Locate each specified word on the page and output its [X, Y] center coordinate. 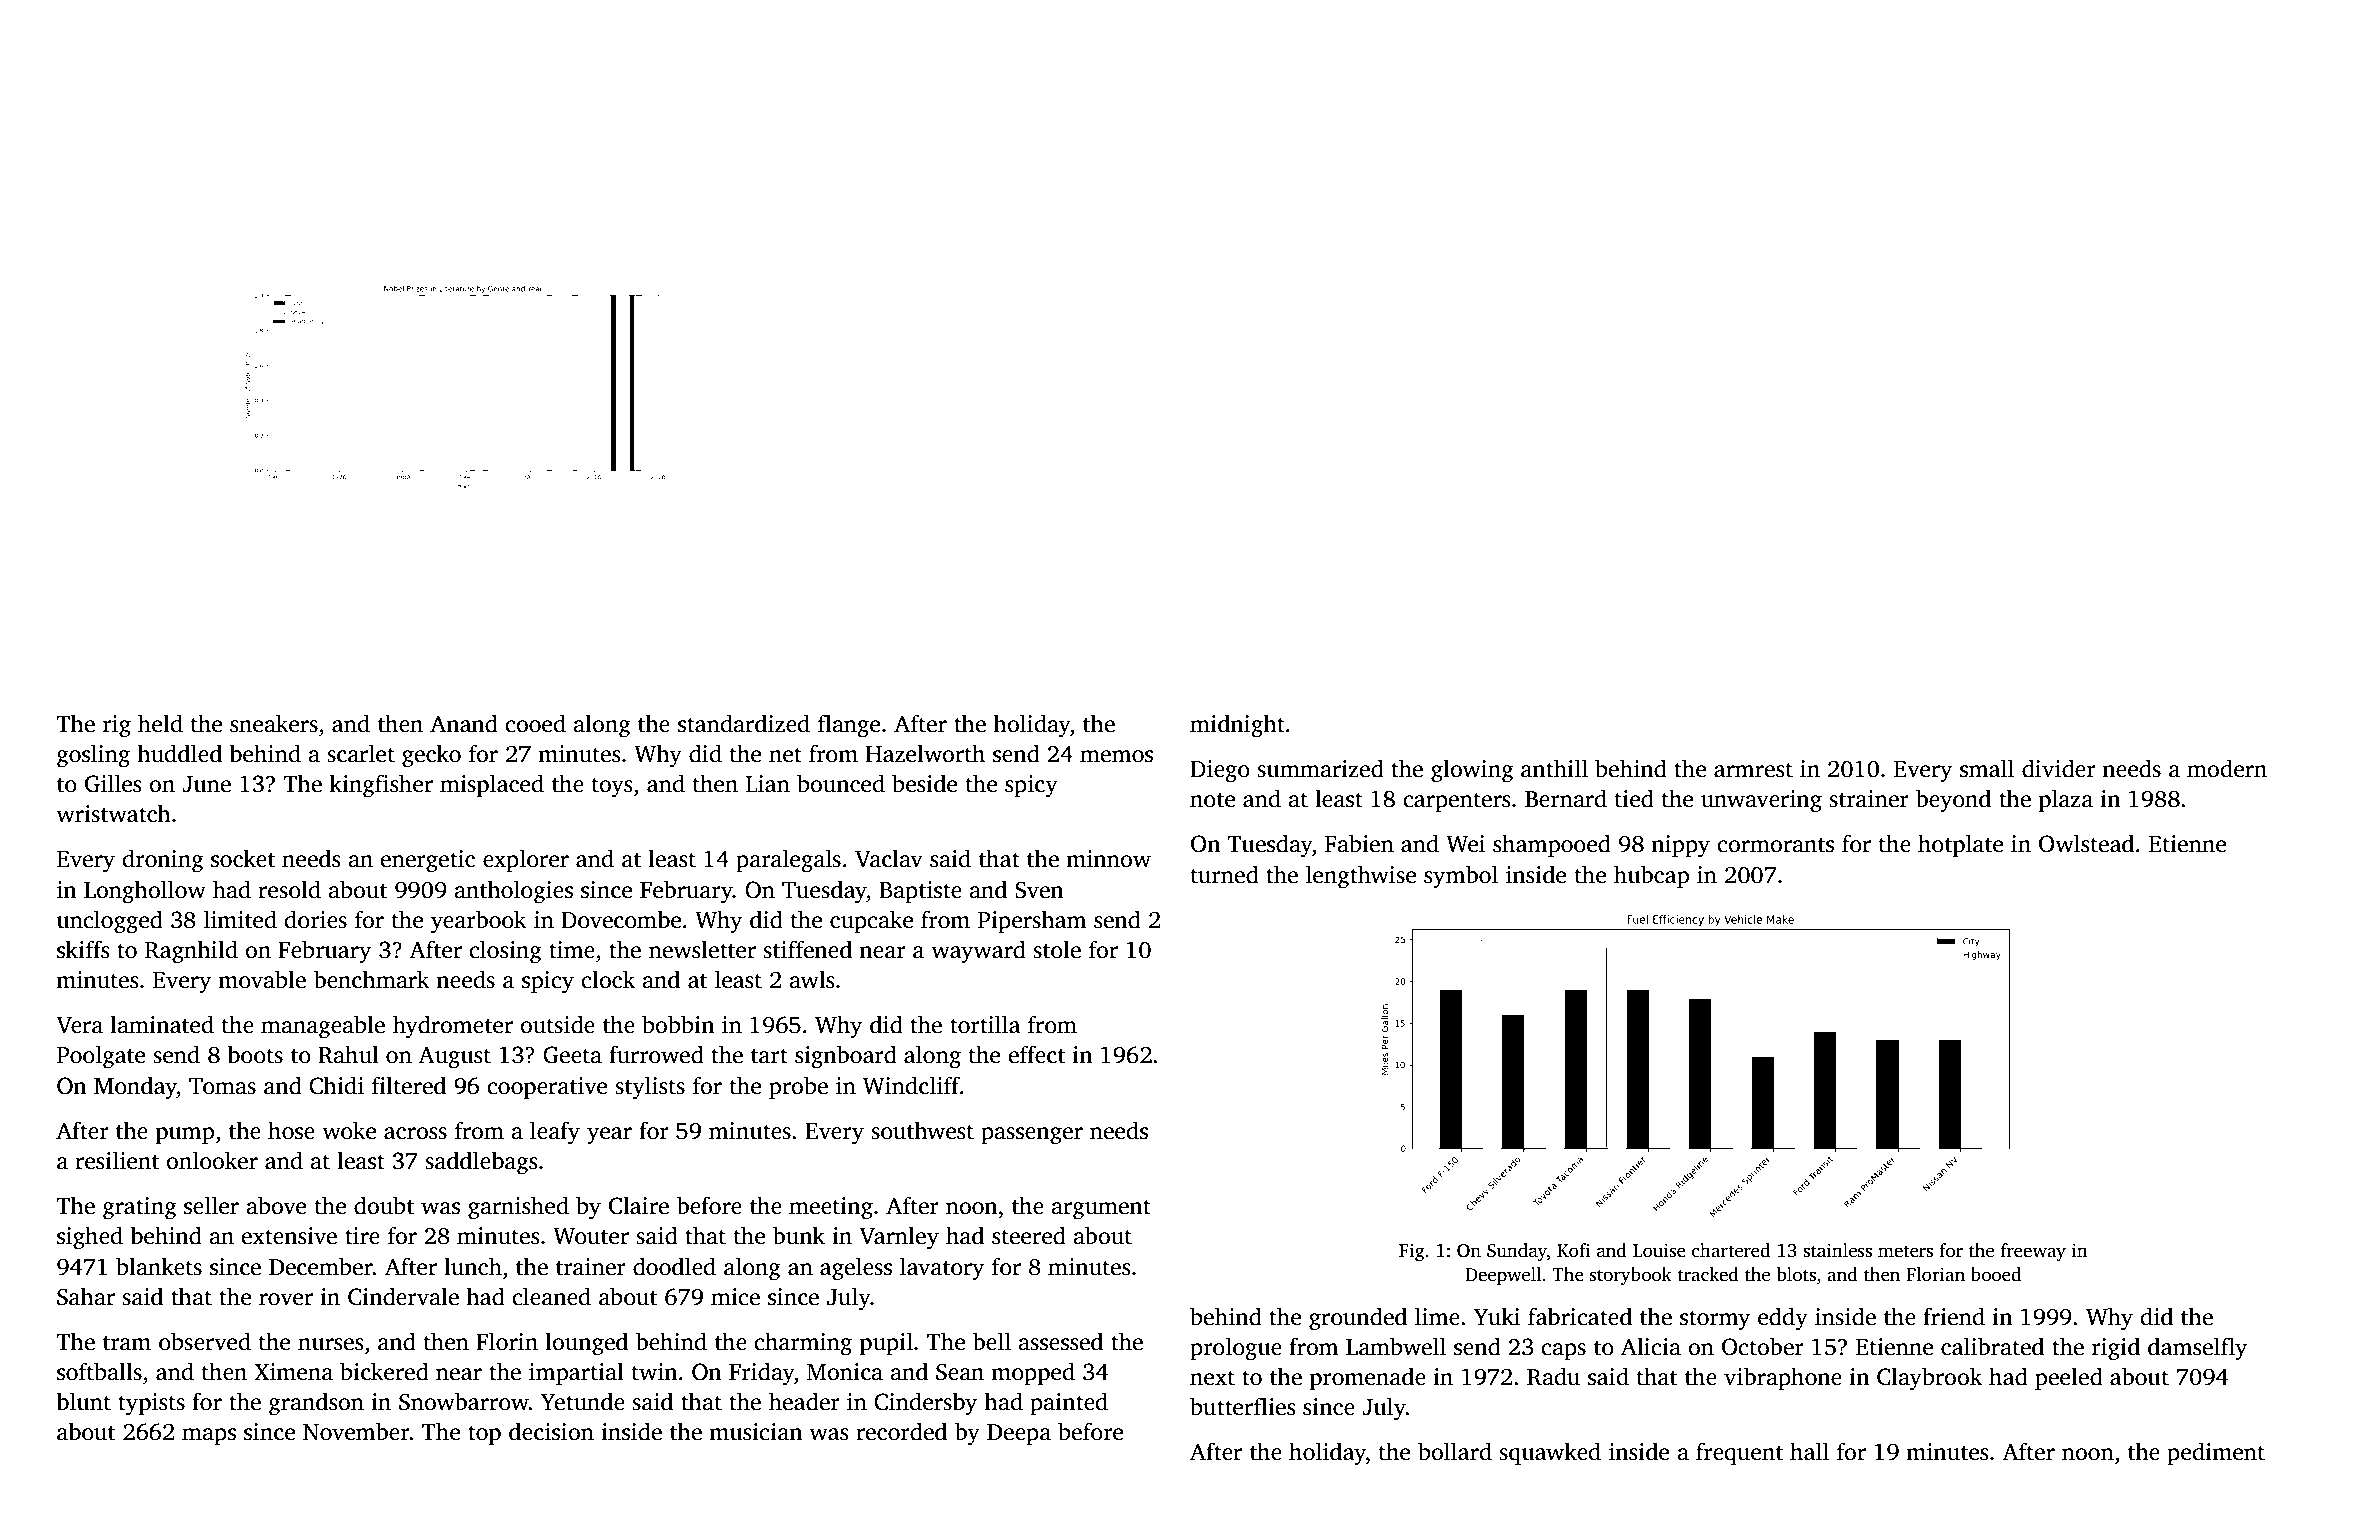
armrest [1753, 770]
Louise [1659, 1250]
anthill [1554, 768]
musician [756, 1432]
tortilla [985, 1024]
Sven [1039, 890]
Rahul [348, 1054]
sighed [90, 1238]
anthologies [513, 892]
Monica [845, 1372]
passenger [1032, 1136]
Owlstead [2086, 843]
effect [1036, 1054]
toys [612, 787]
